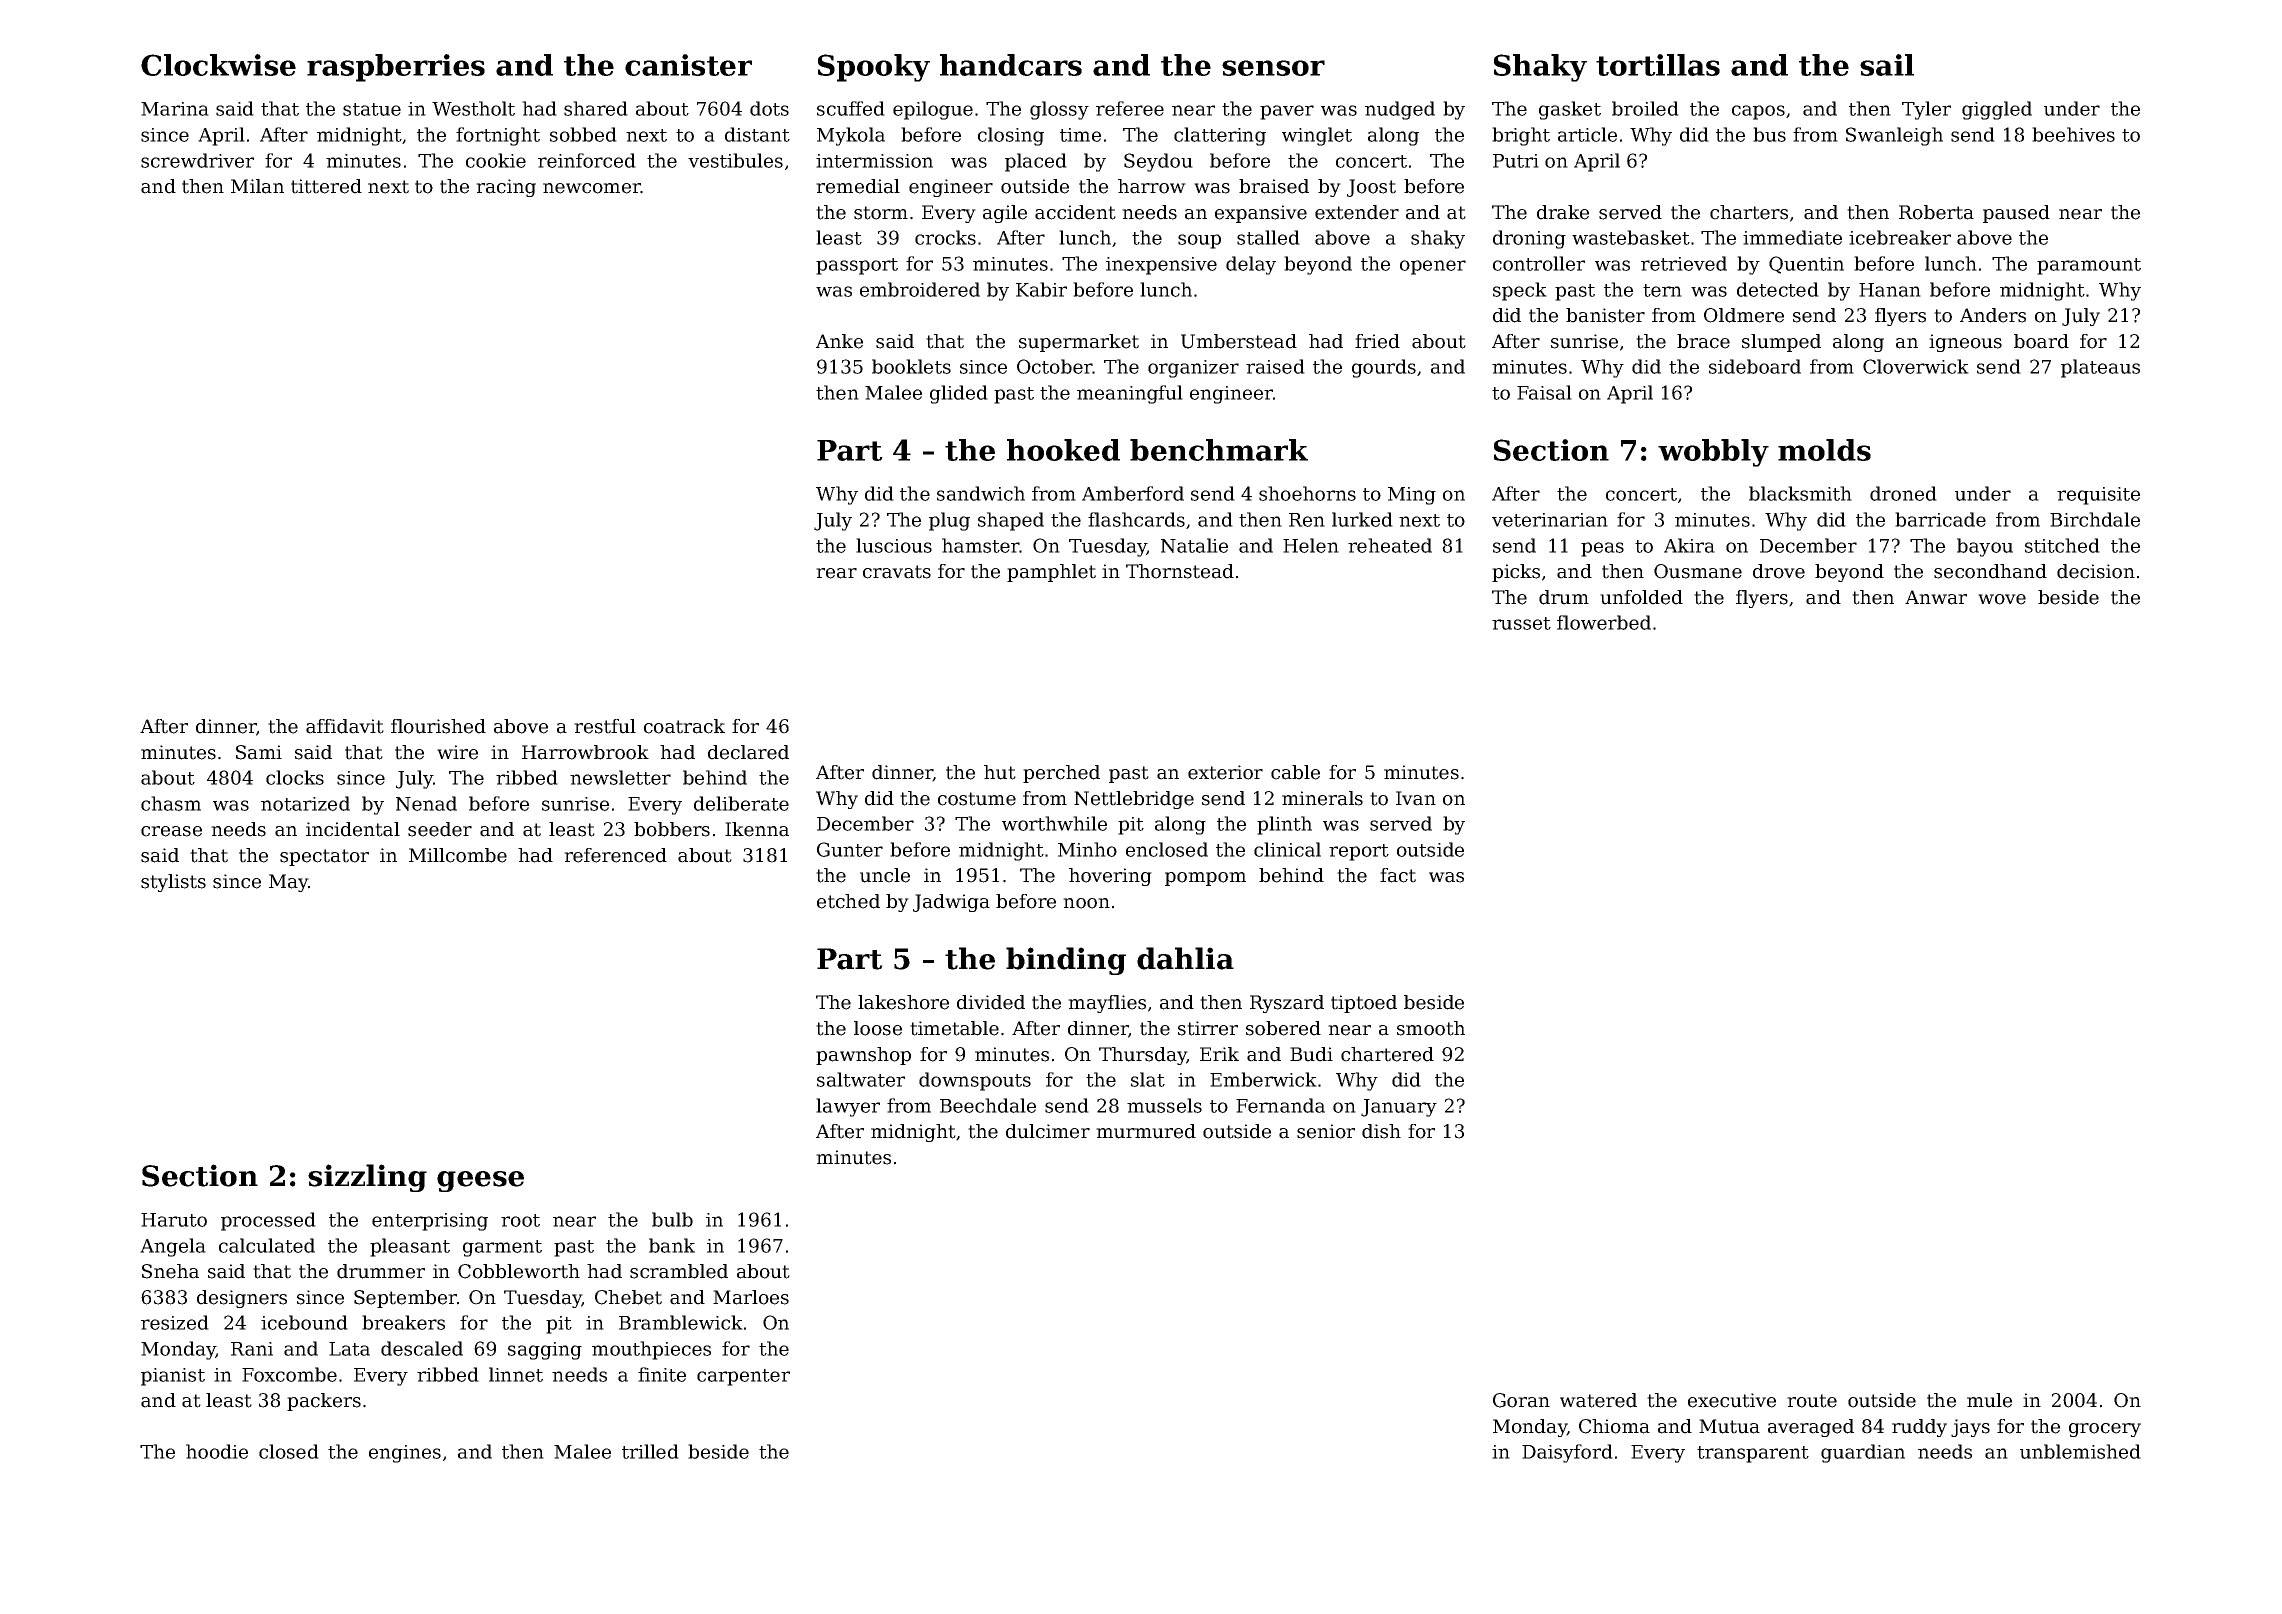 Image resolution: width=2282 pixels, height=1614 pixels. I want to click on Anke, so click(839, 341).
